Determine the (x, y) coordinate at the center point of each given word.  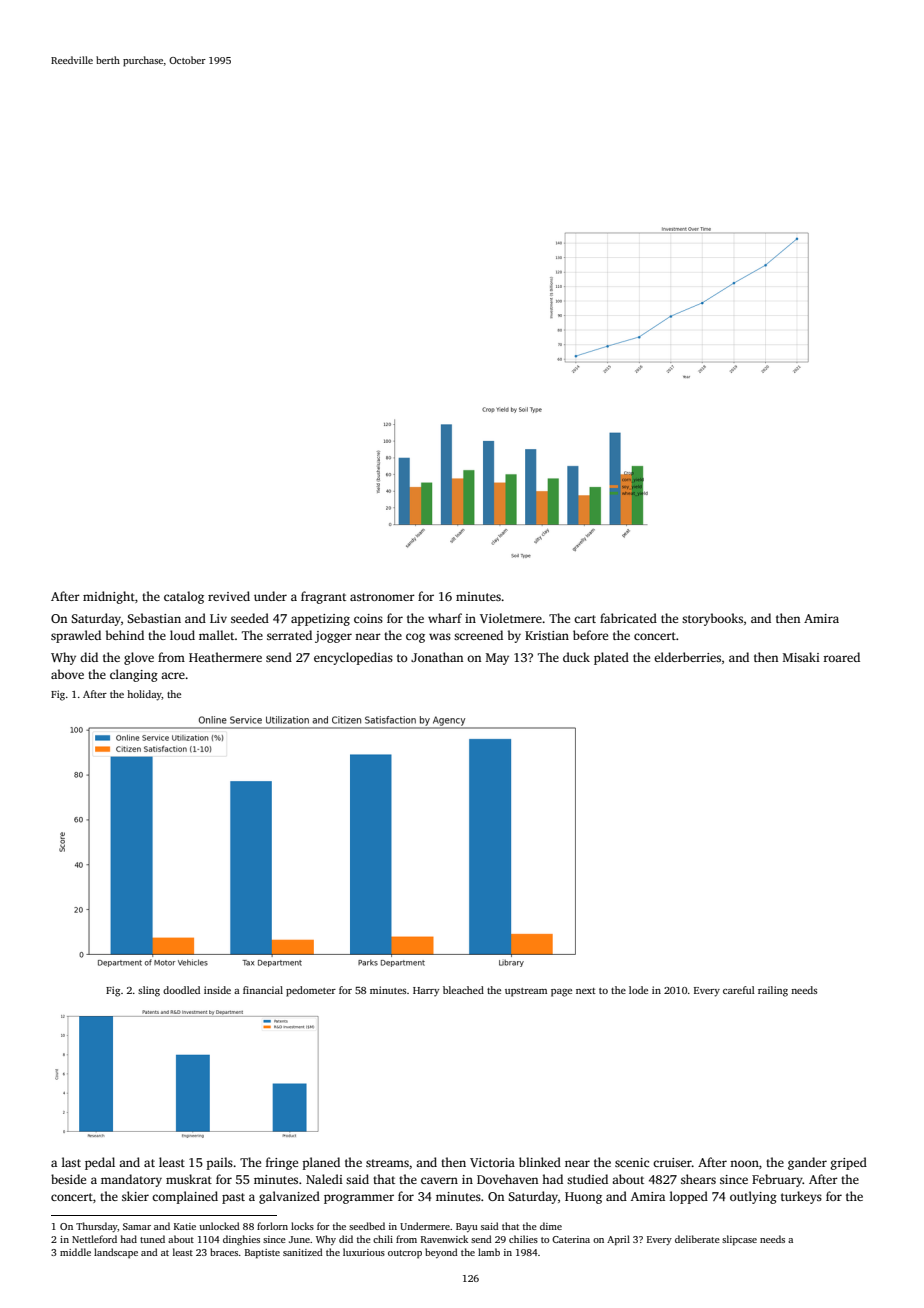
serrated (289, 635)
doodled (181, 990)
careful (739, 990)
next (586, 991)
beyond (441, 1253)
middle (75, 1252)
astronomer (382, 597)
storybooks (712, 619)
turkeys (801, 1197)
